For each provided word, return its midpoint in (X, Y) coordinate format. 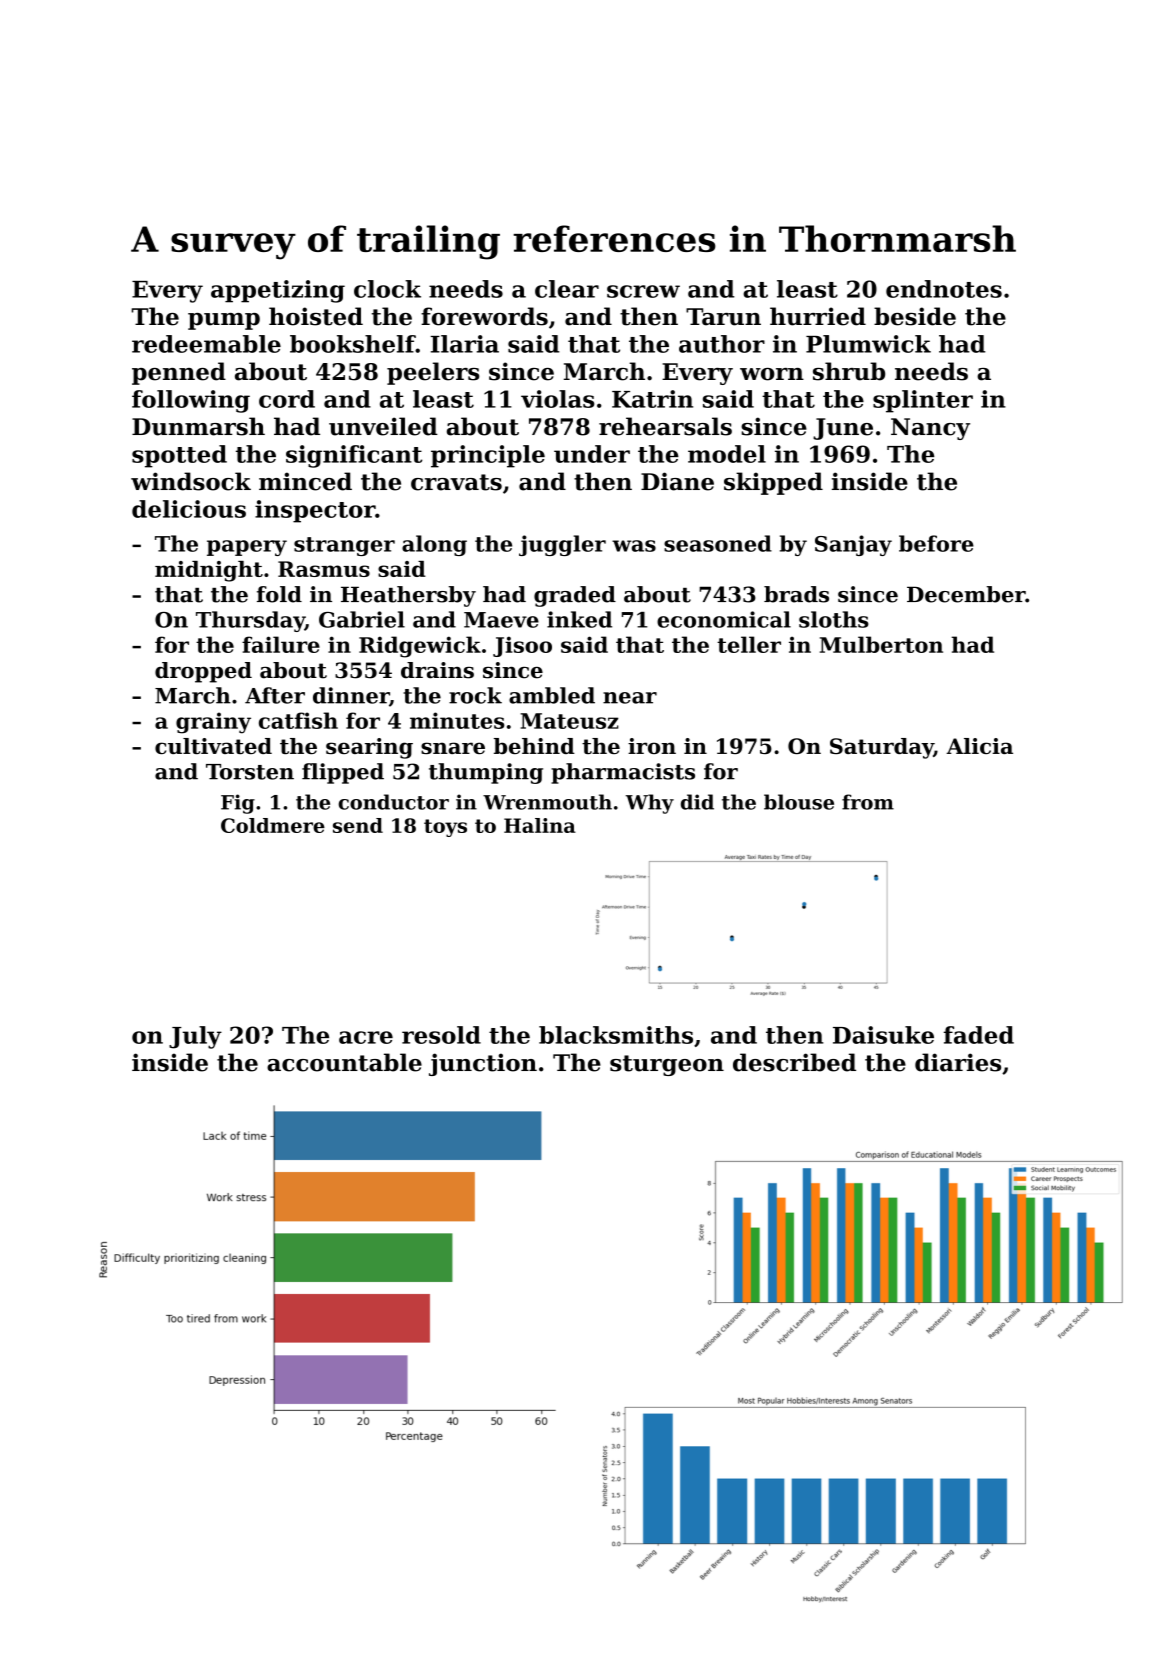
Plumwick (868, 344)
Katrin (652, 399)
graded (575, 596)
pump (224, 321)
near (630, 698)
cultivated (213, 746)
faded (979, 1035)
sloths (834, 619)
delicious (189, 509)
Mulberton (881, 644)
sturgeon (667, 1065)
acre (366, 1037)
